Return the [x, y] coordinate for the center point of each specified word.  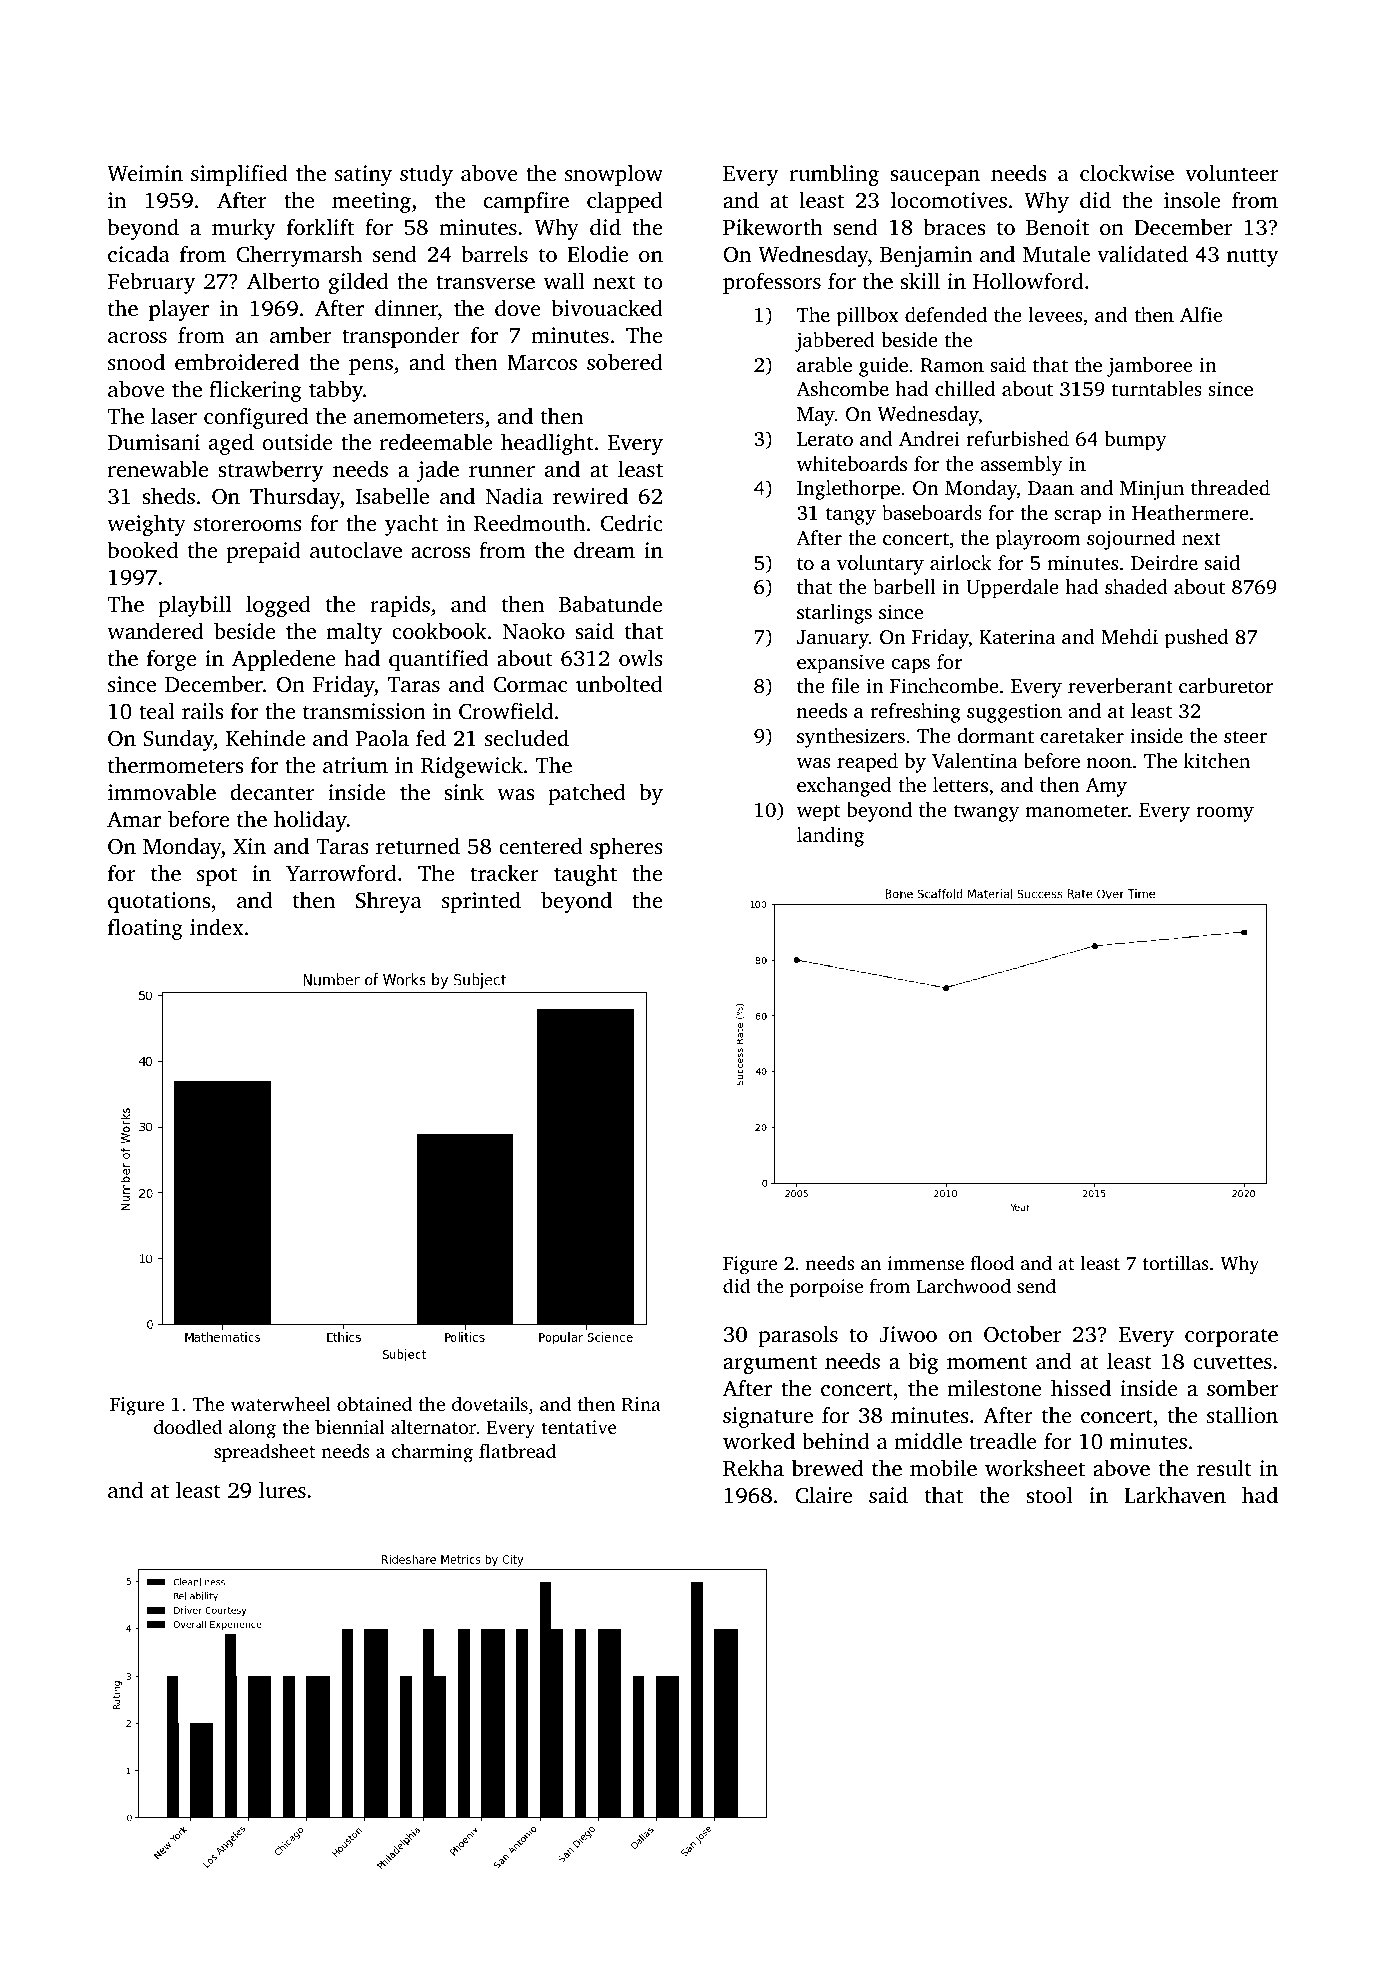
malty [354, 633]
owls [641, 657]
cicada [139, 253]
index [217, 926]
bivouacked [607, 307]
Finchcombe [944, 685]
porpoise [826, 1288]
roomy [1225, 814]
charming [432, 1453]
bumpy [1136, 441]
